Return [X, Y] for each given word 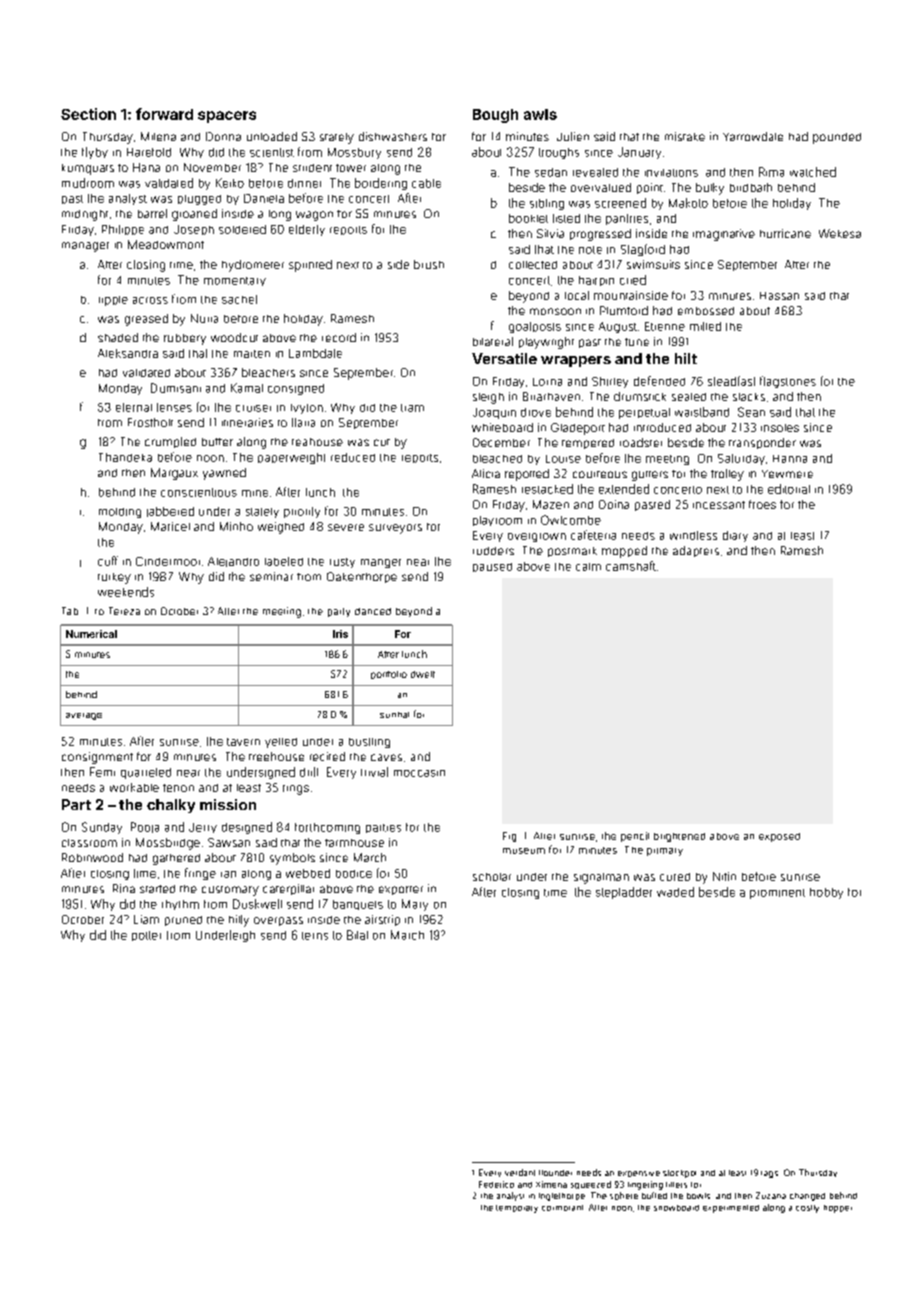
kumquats [88, 169]
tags [769, 1174]
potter [146, 936]
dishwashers [393, 136]
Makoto [688, 203]
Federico [496, 1184]
